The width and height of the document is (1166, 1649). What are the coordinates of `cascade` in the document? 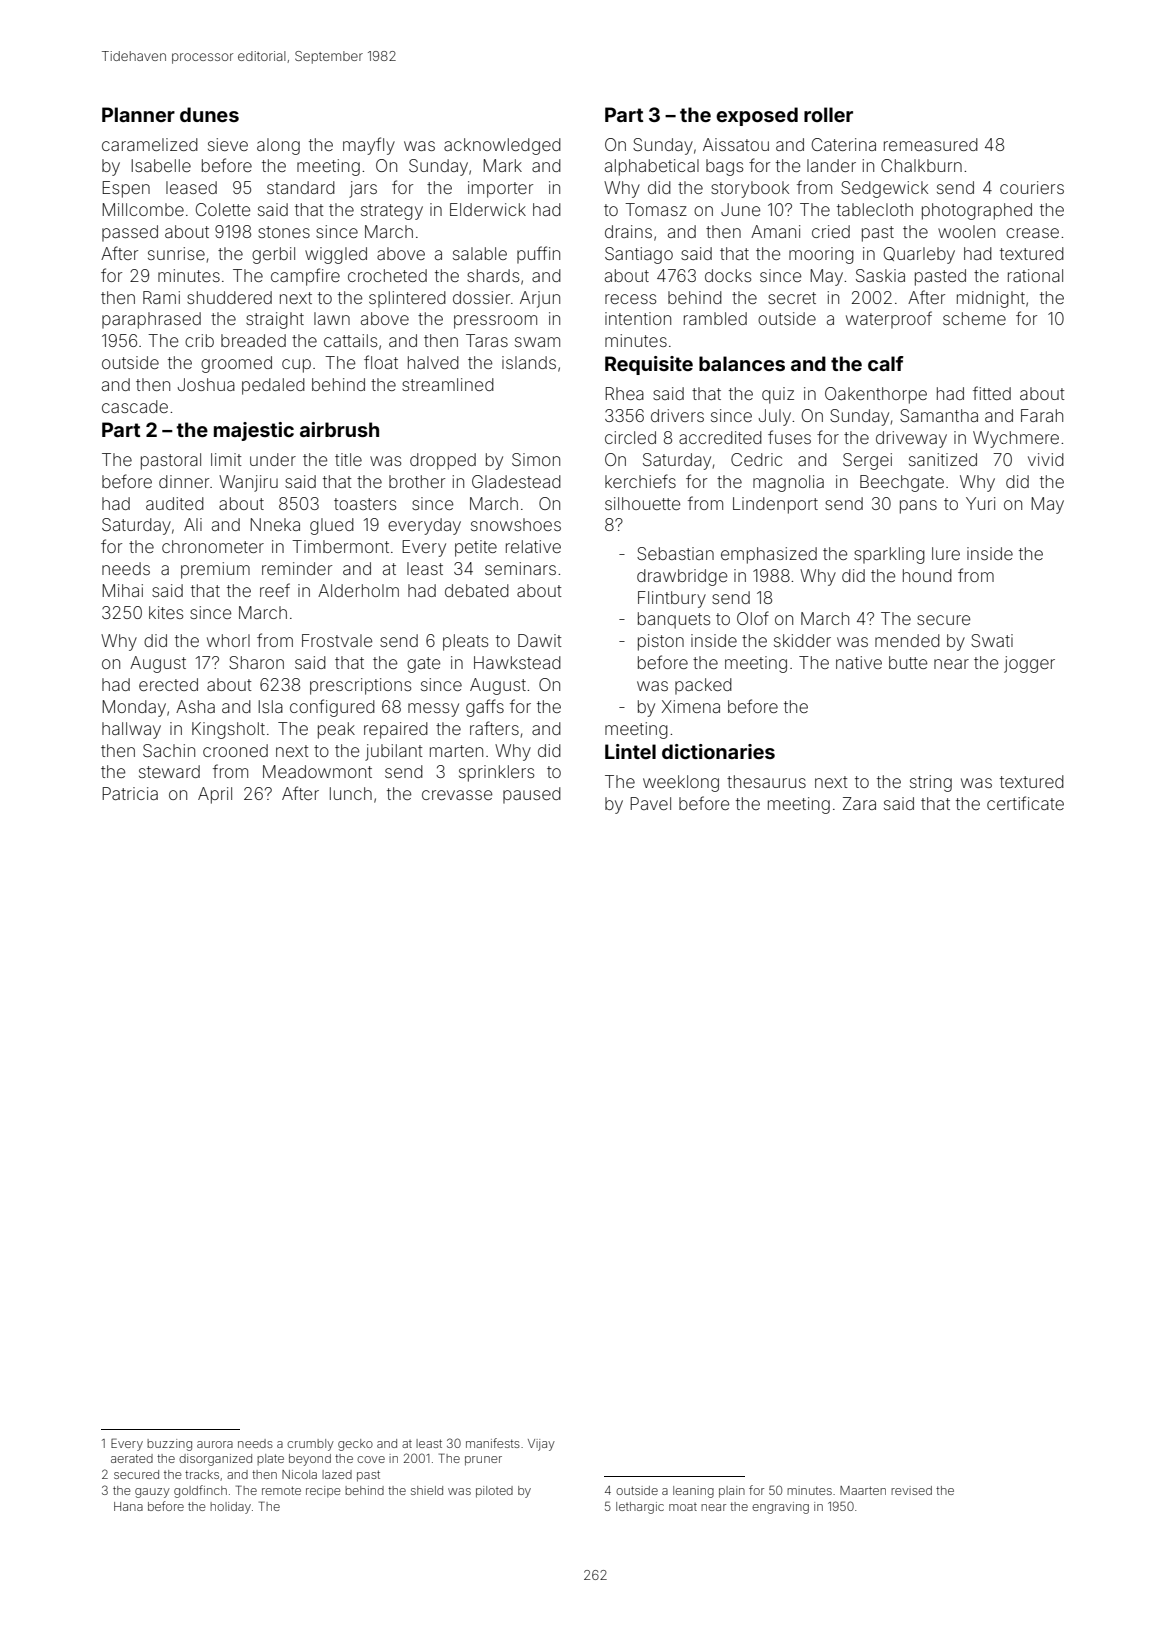 It's located at (135, 406).
